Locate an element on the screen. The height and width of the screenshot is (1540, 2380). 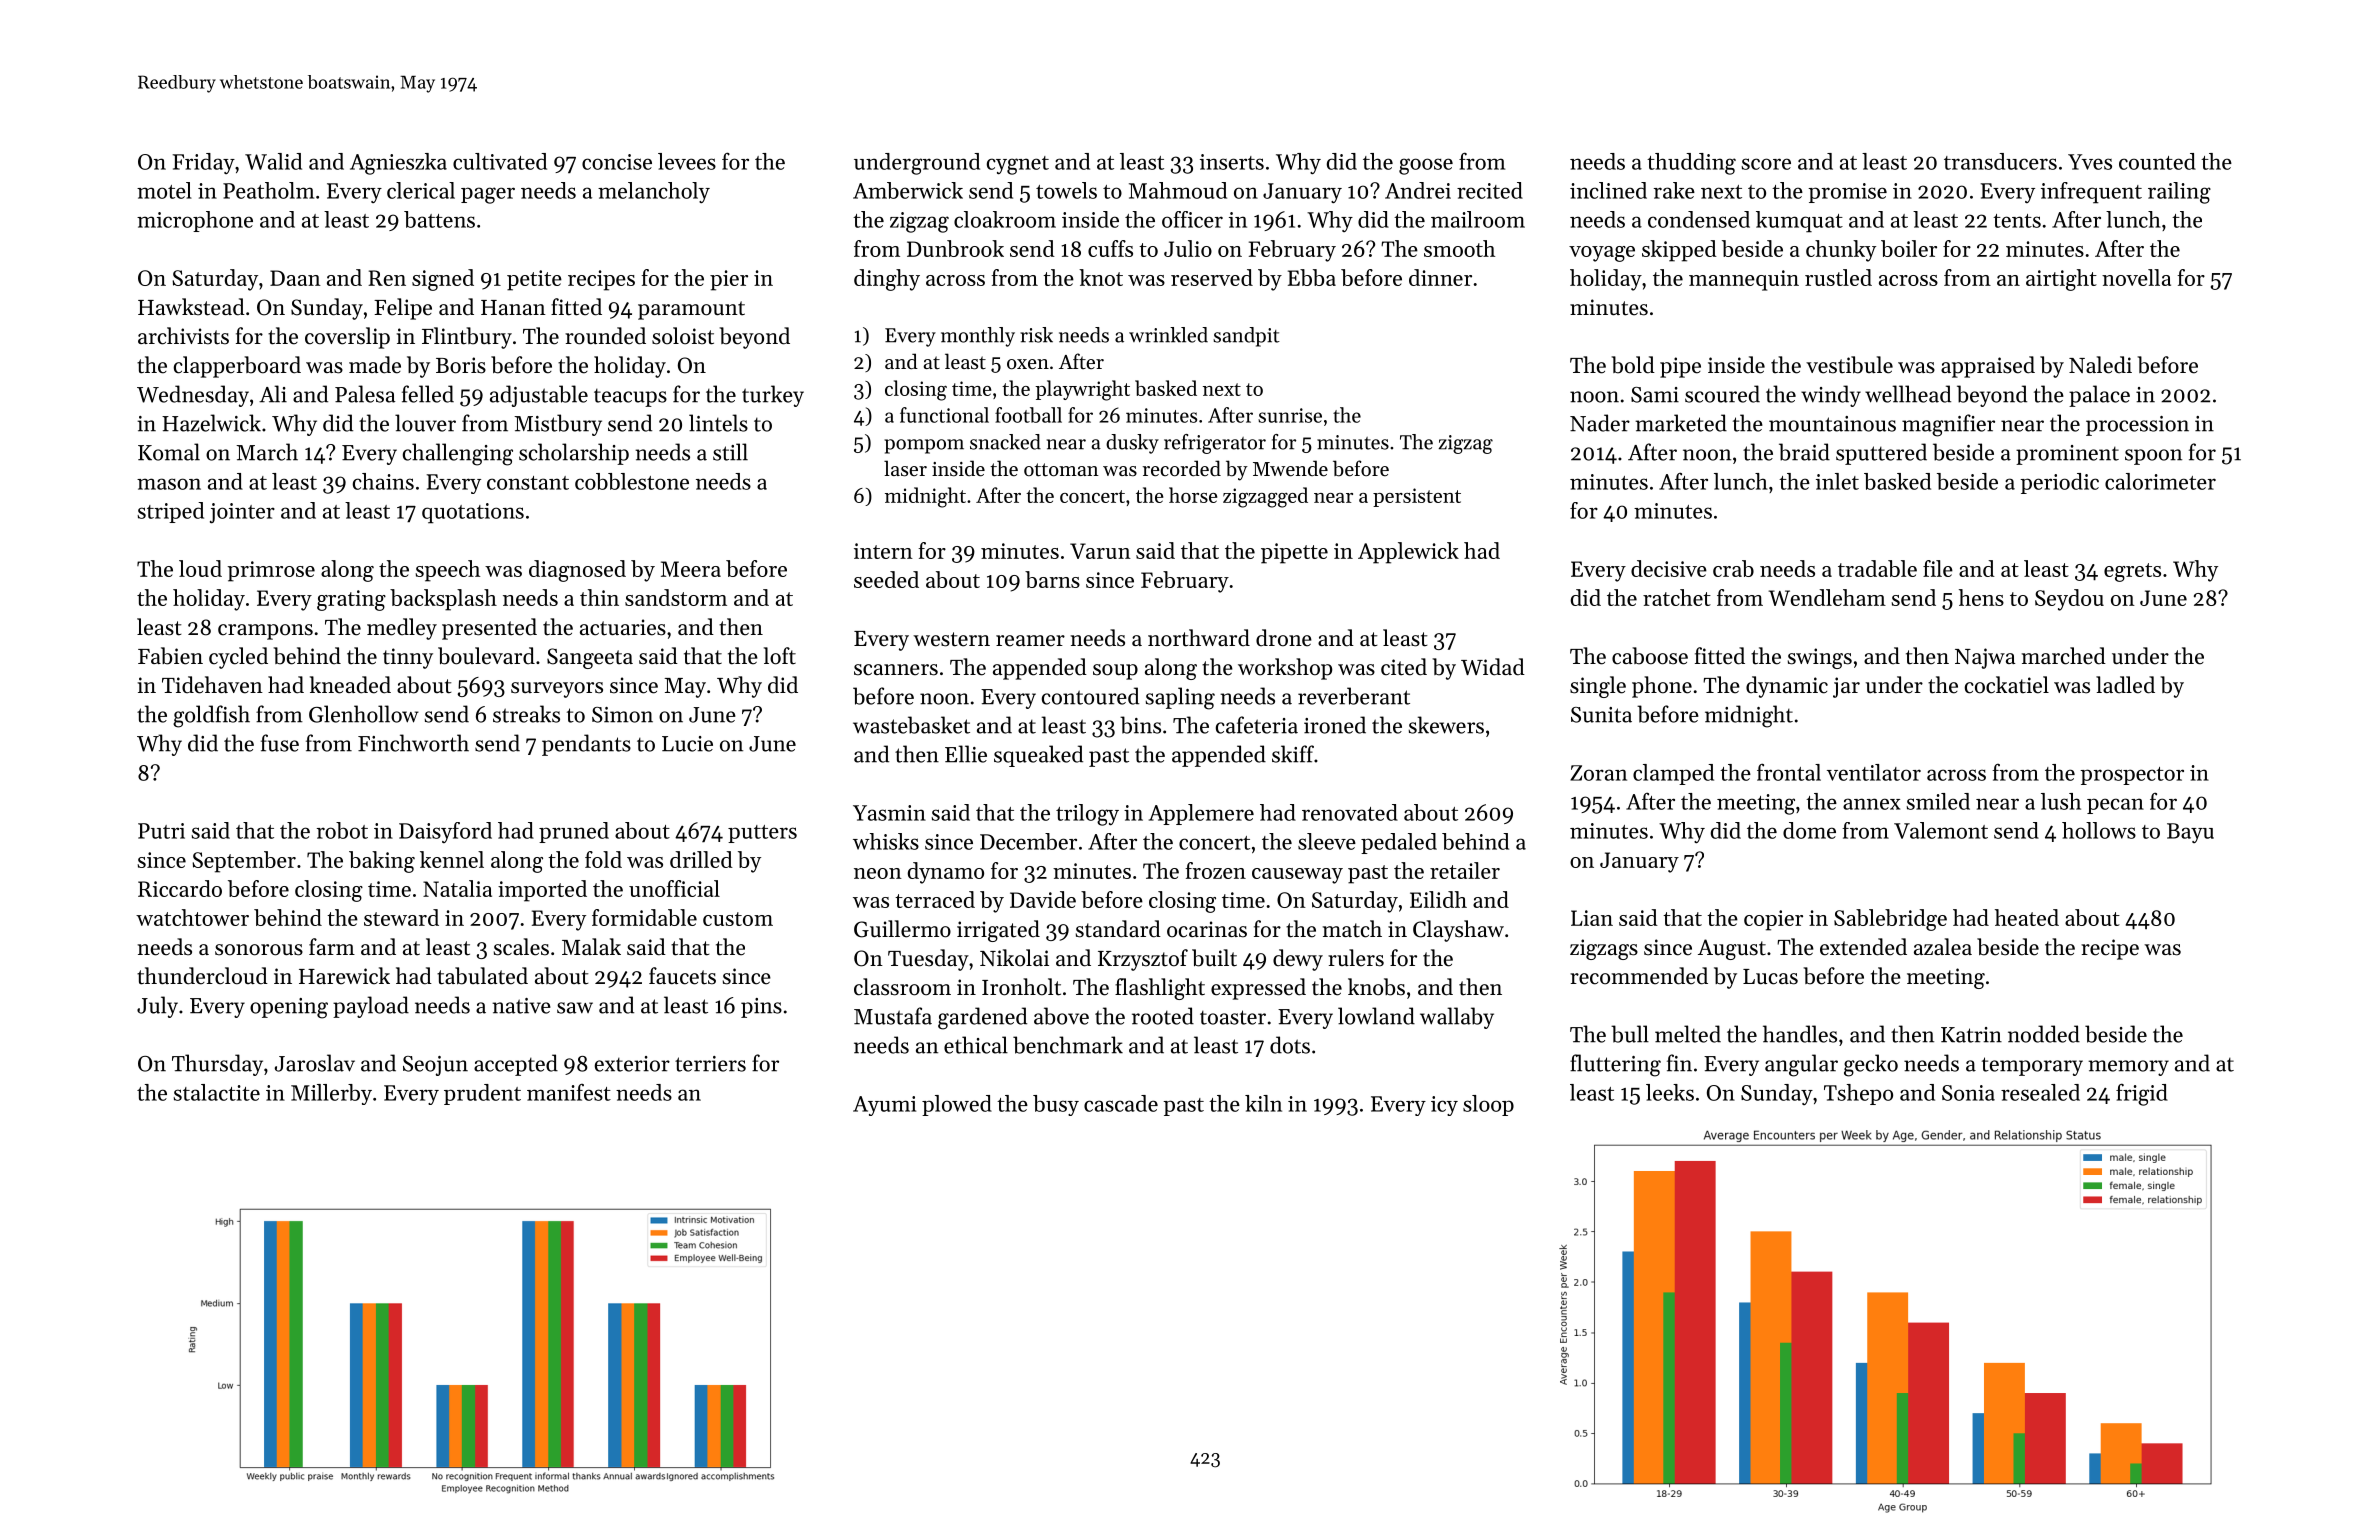
ocarinas is located at coordinates (1207, 929).
